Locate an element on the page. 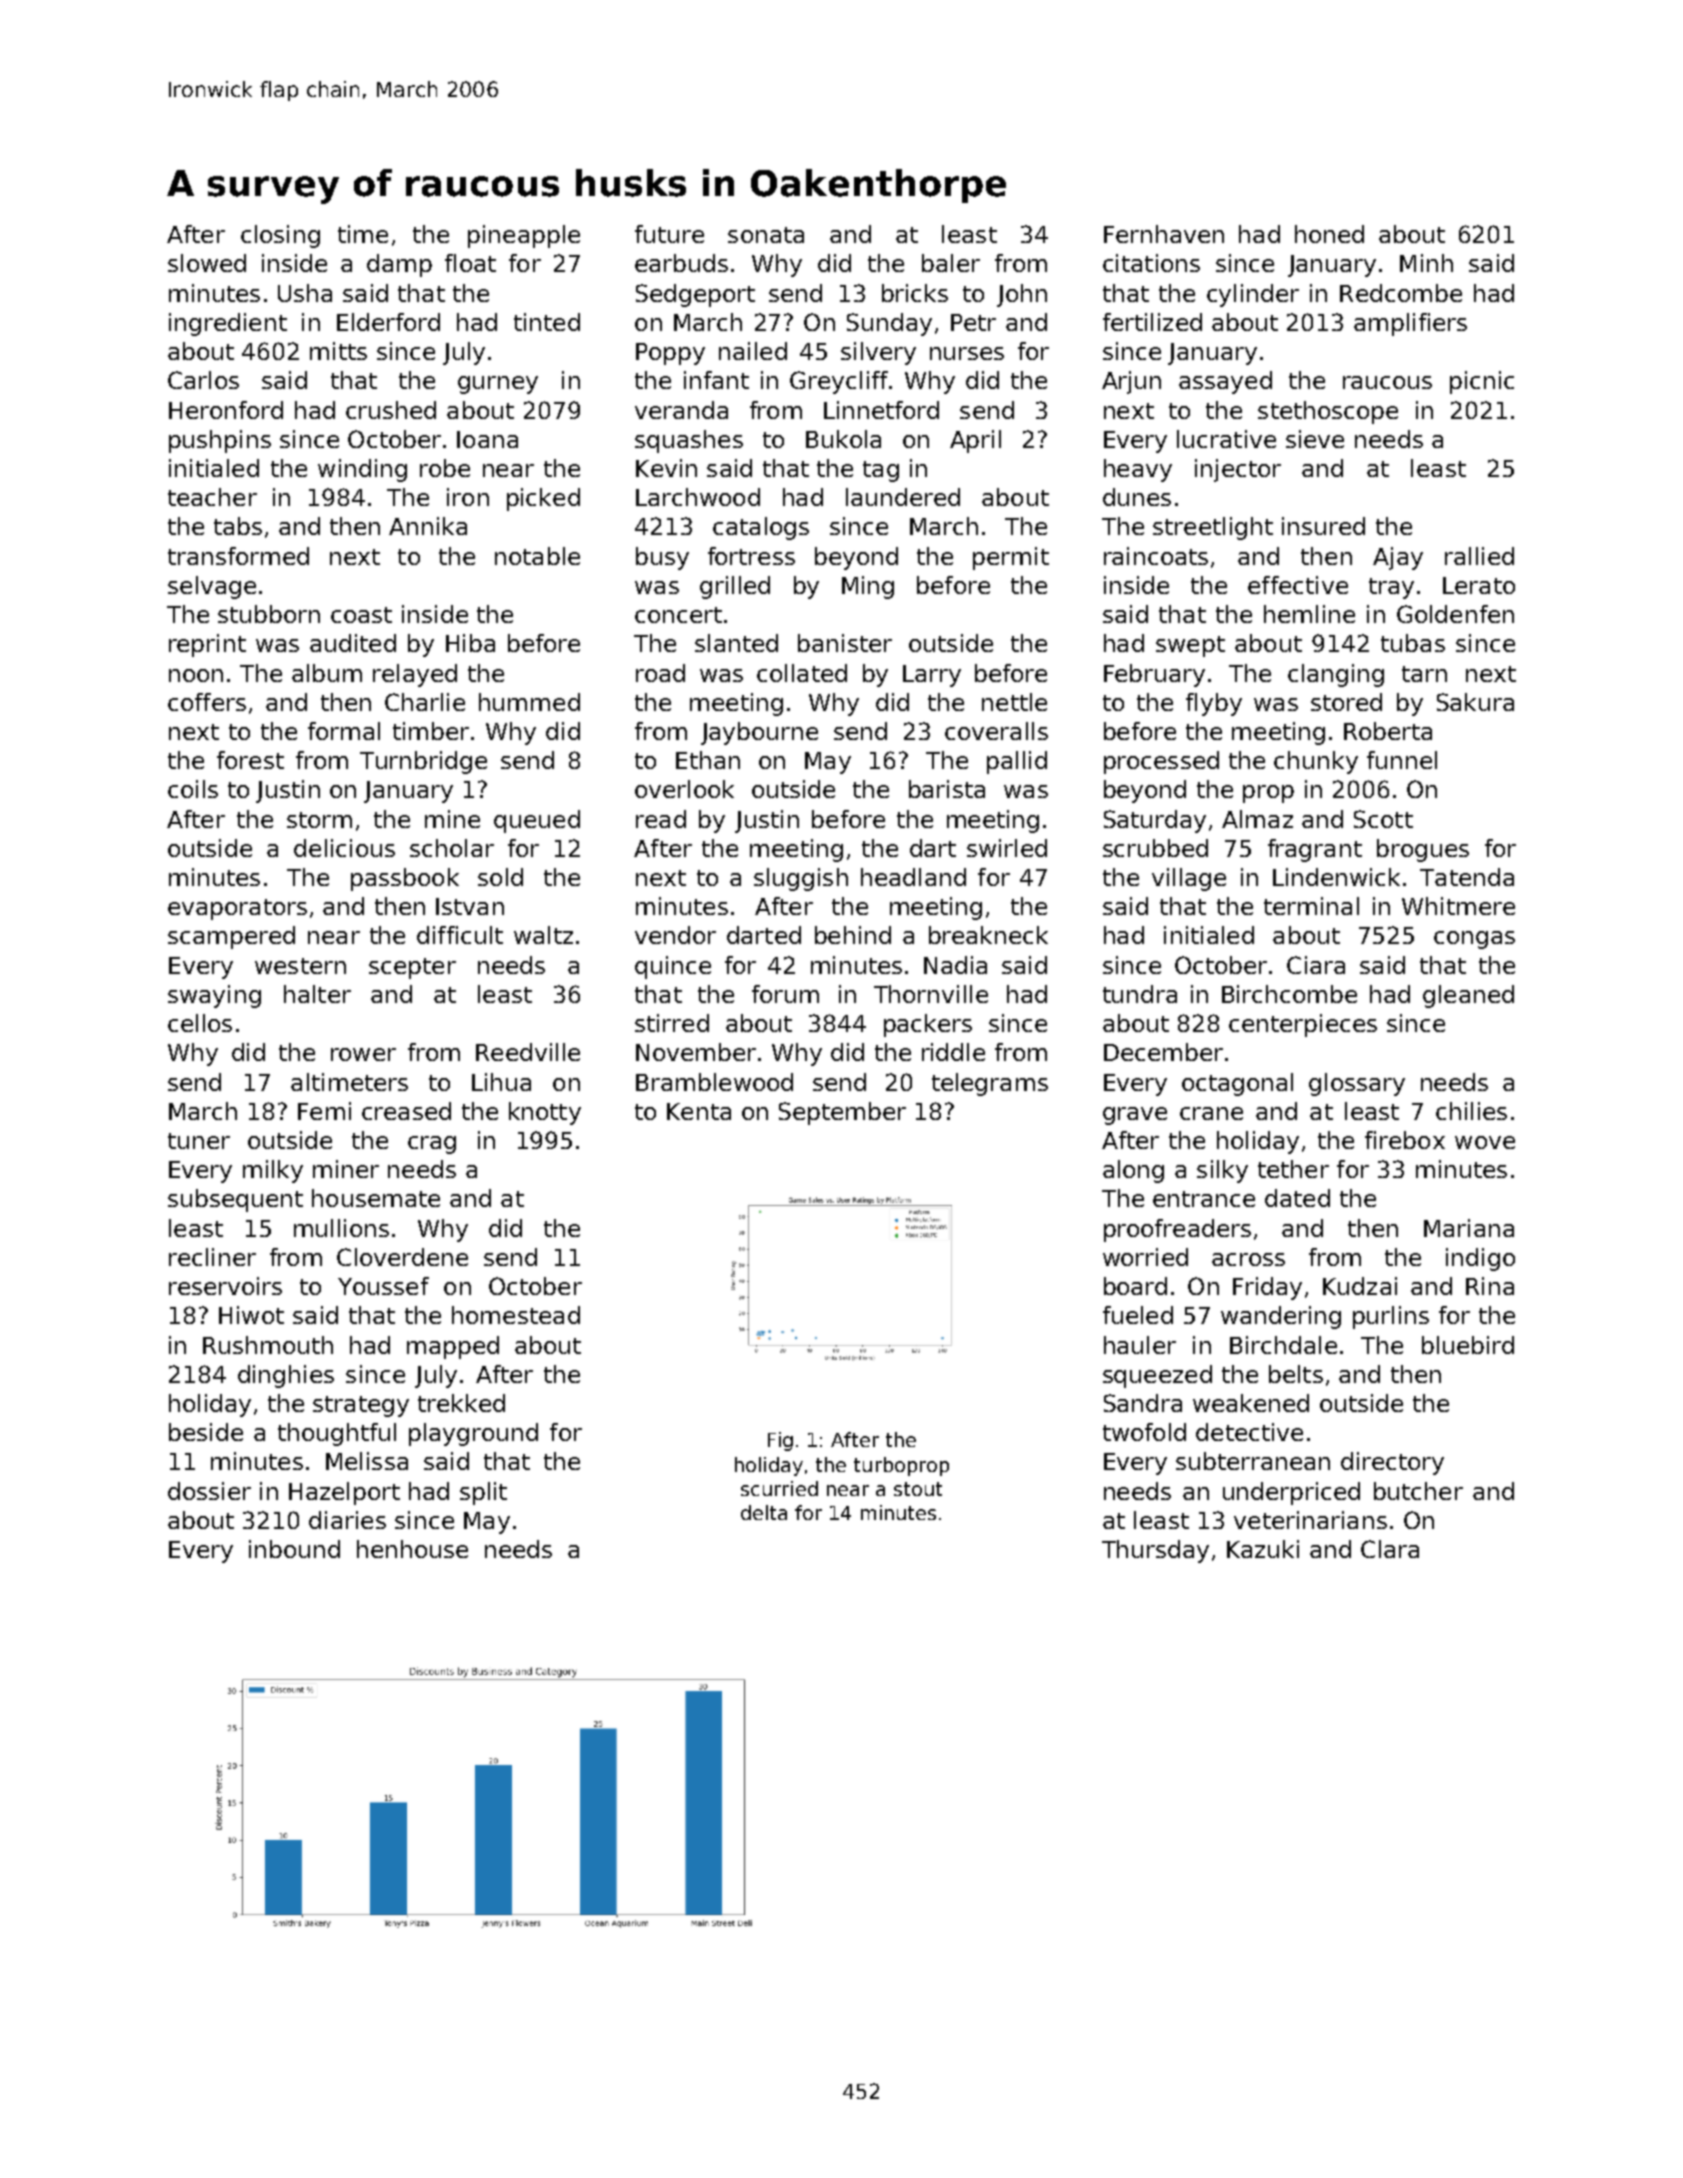  crag is located at coordinates (432, 1145).
